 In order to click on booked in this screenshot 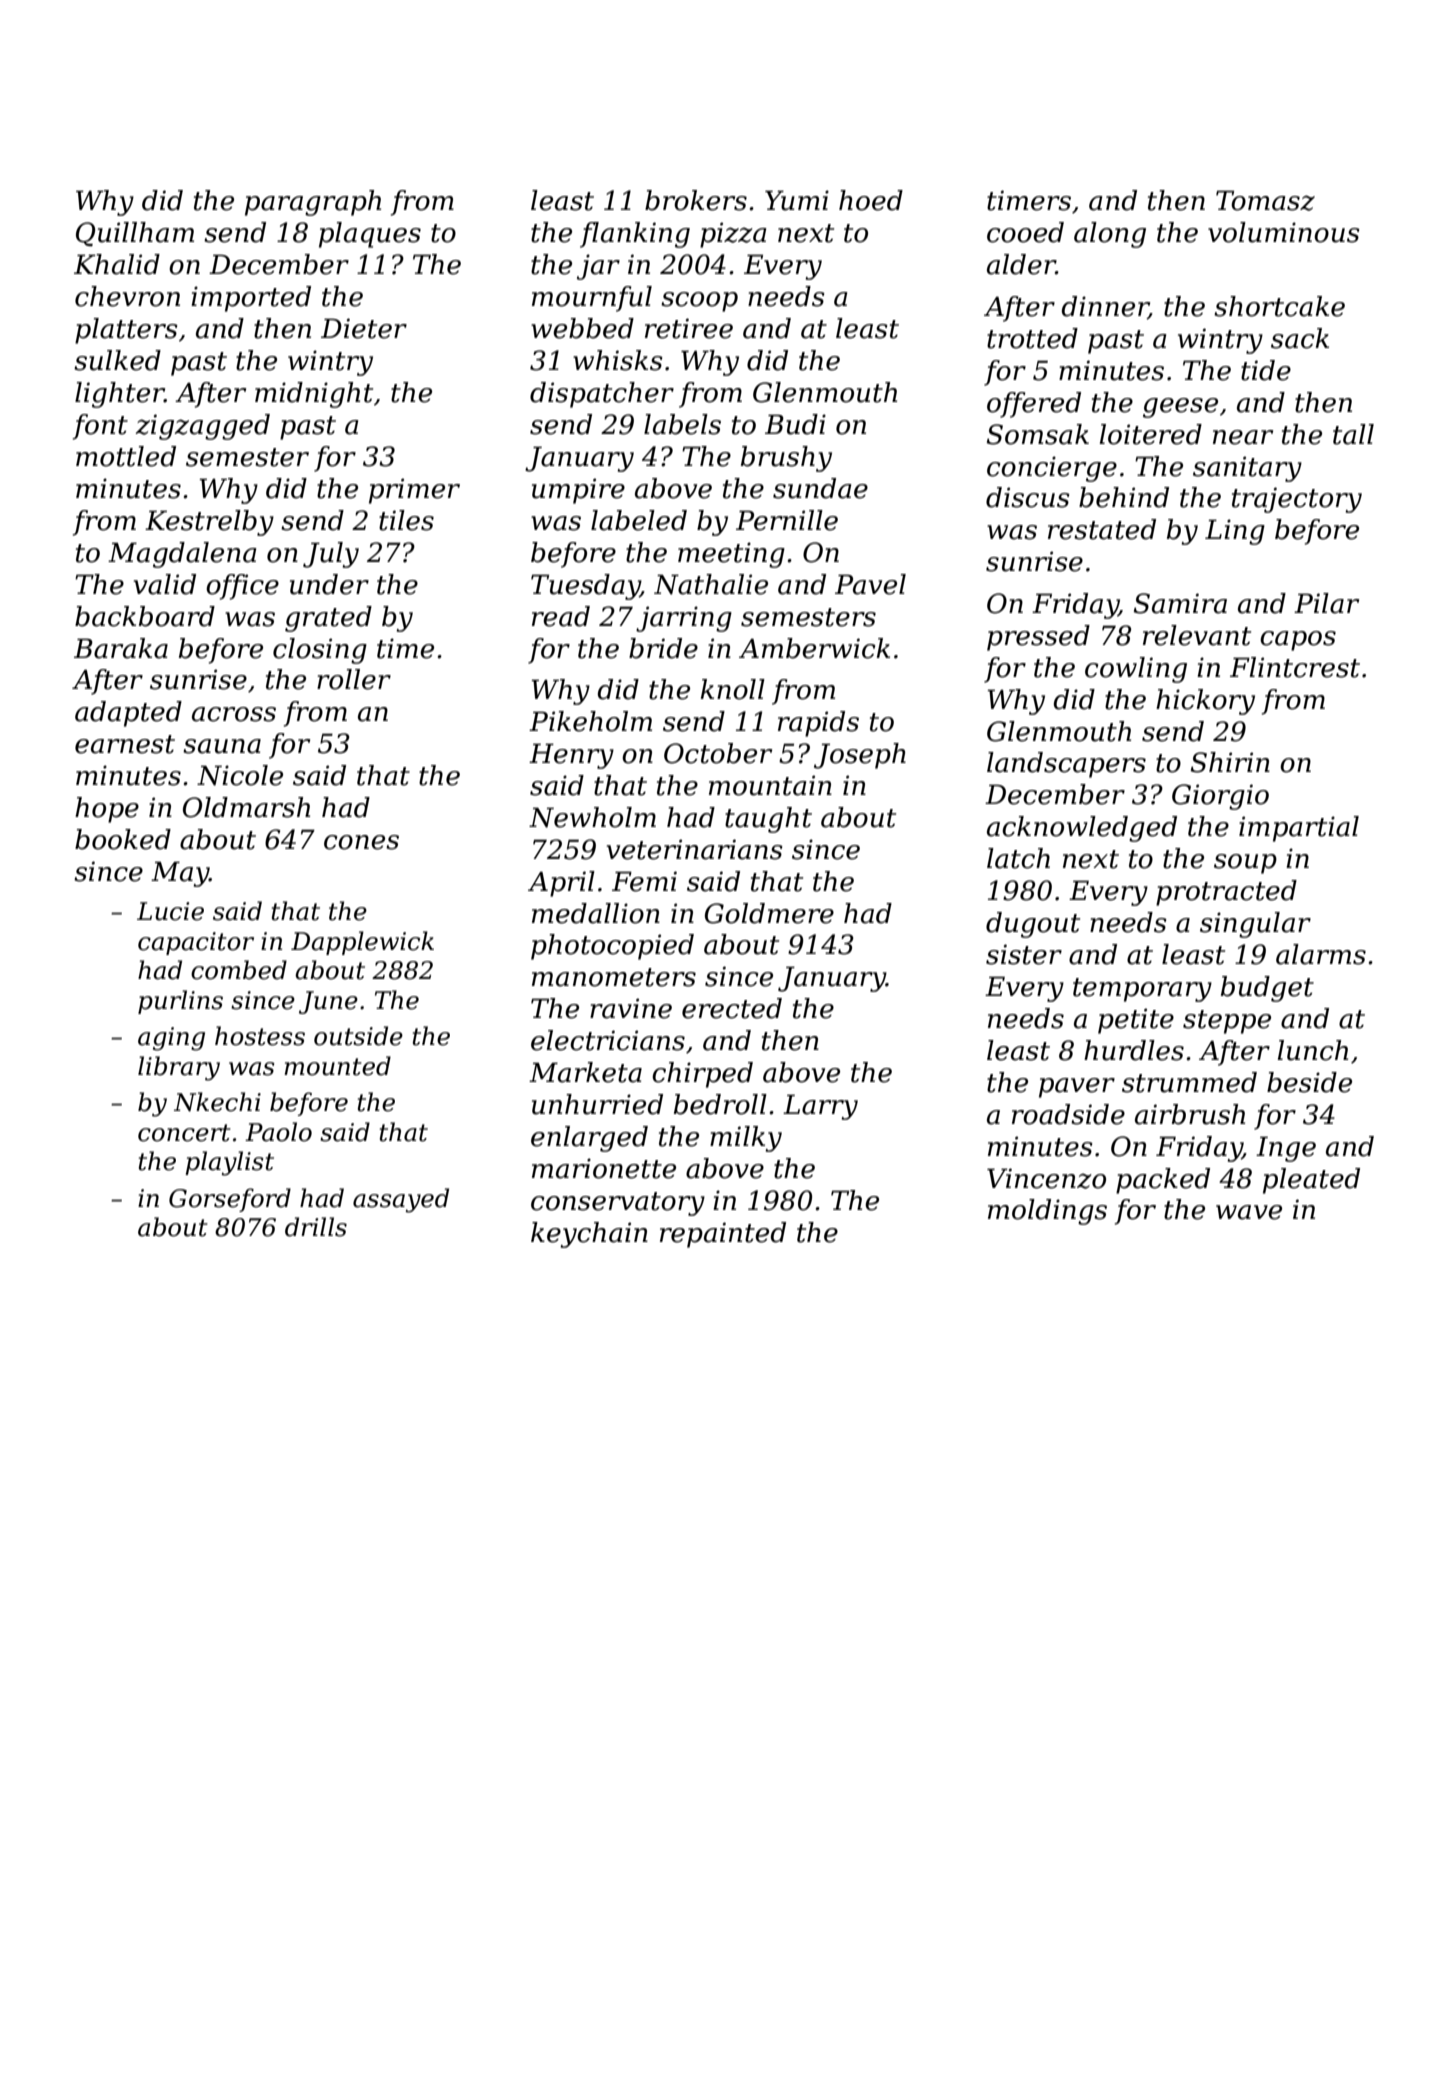, I will do `click(123, 839)`.
